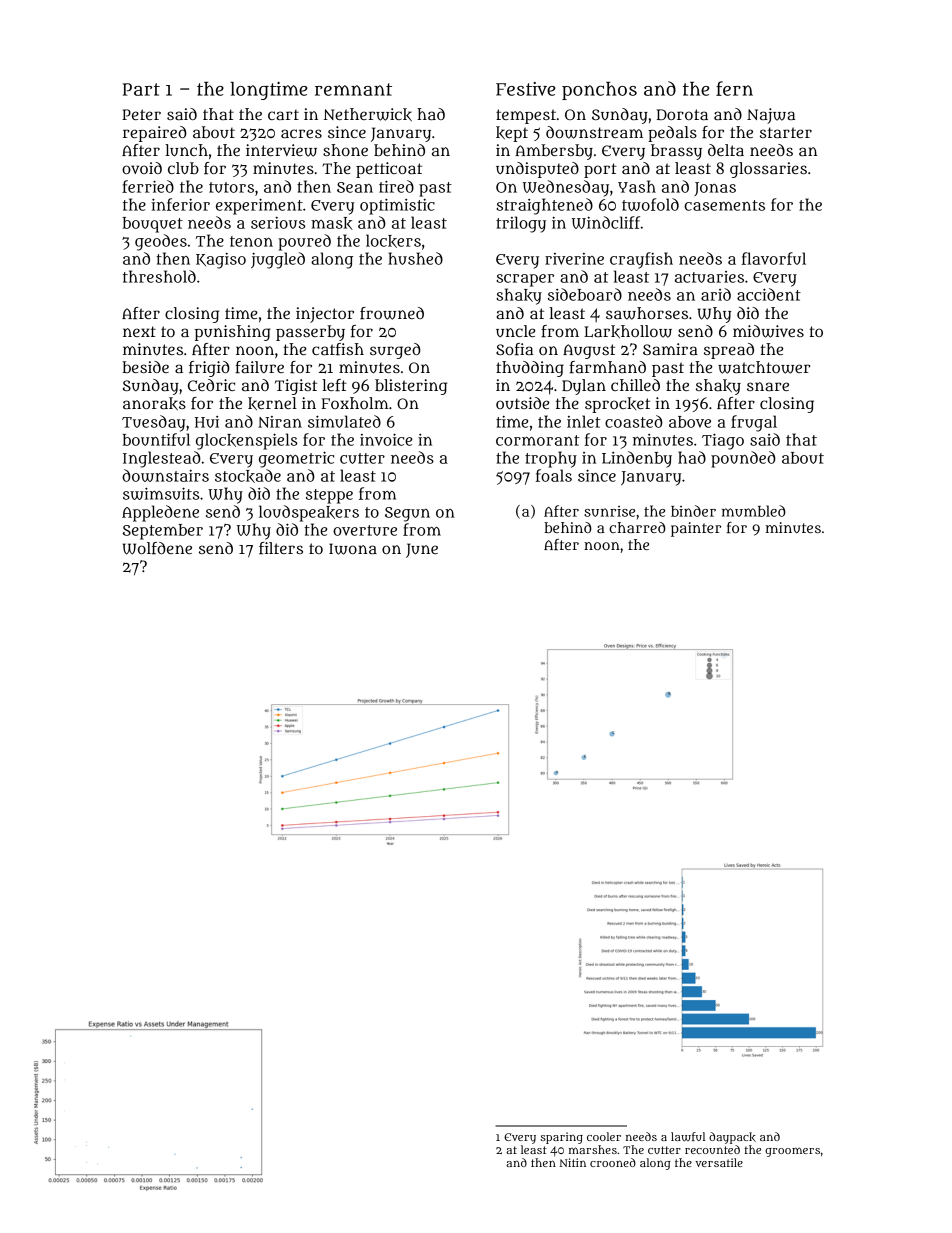  I want to click on fern, so click(734, 88).
